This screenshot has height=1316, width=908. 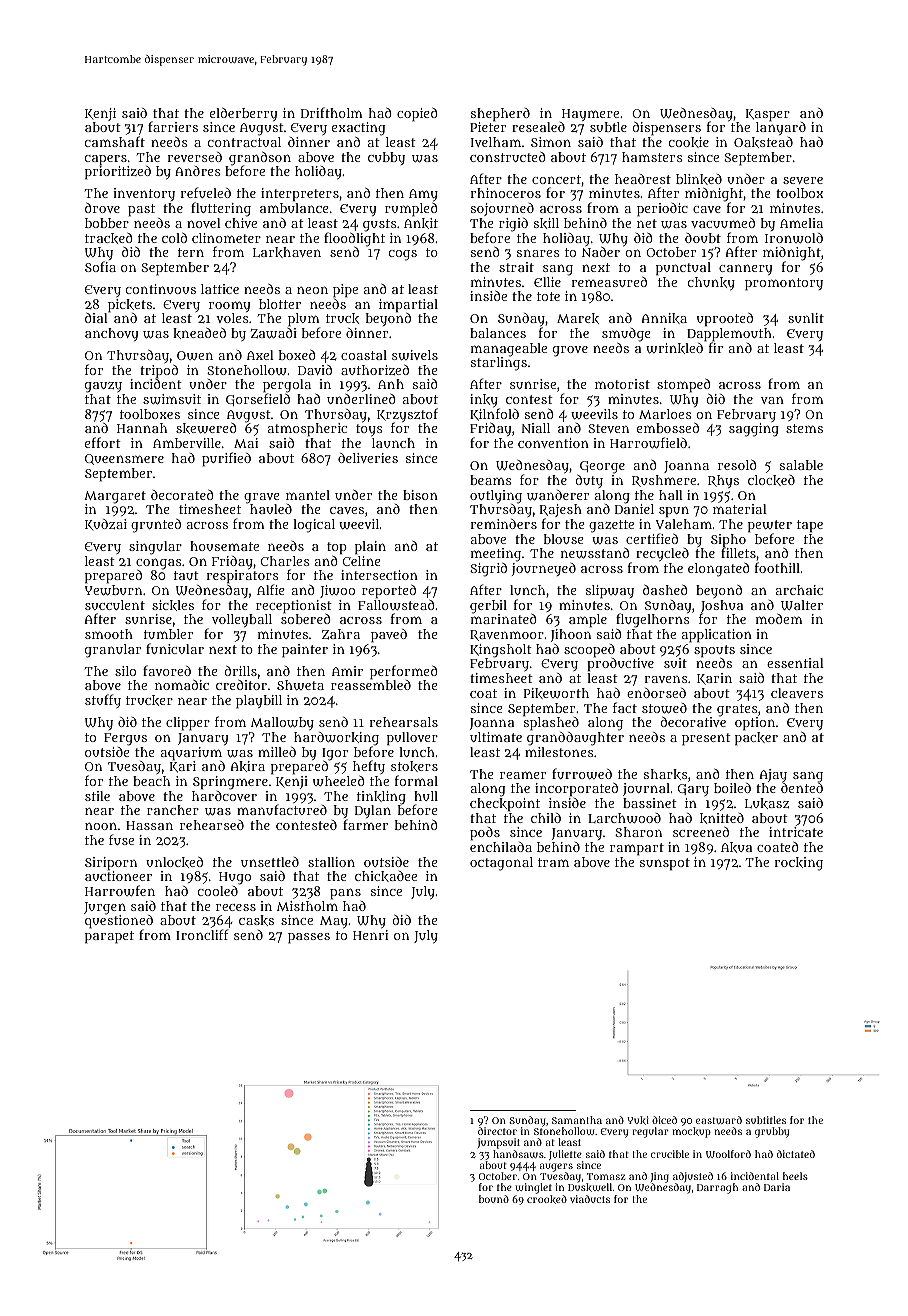 I want to click on bound, so click(x=494, y=1199).
